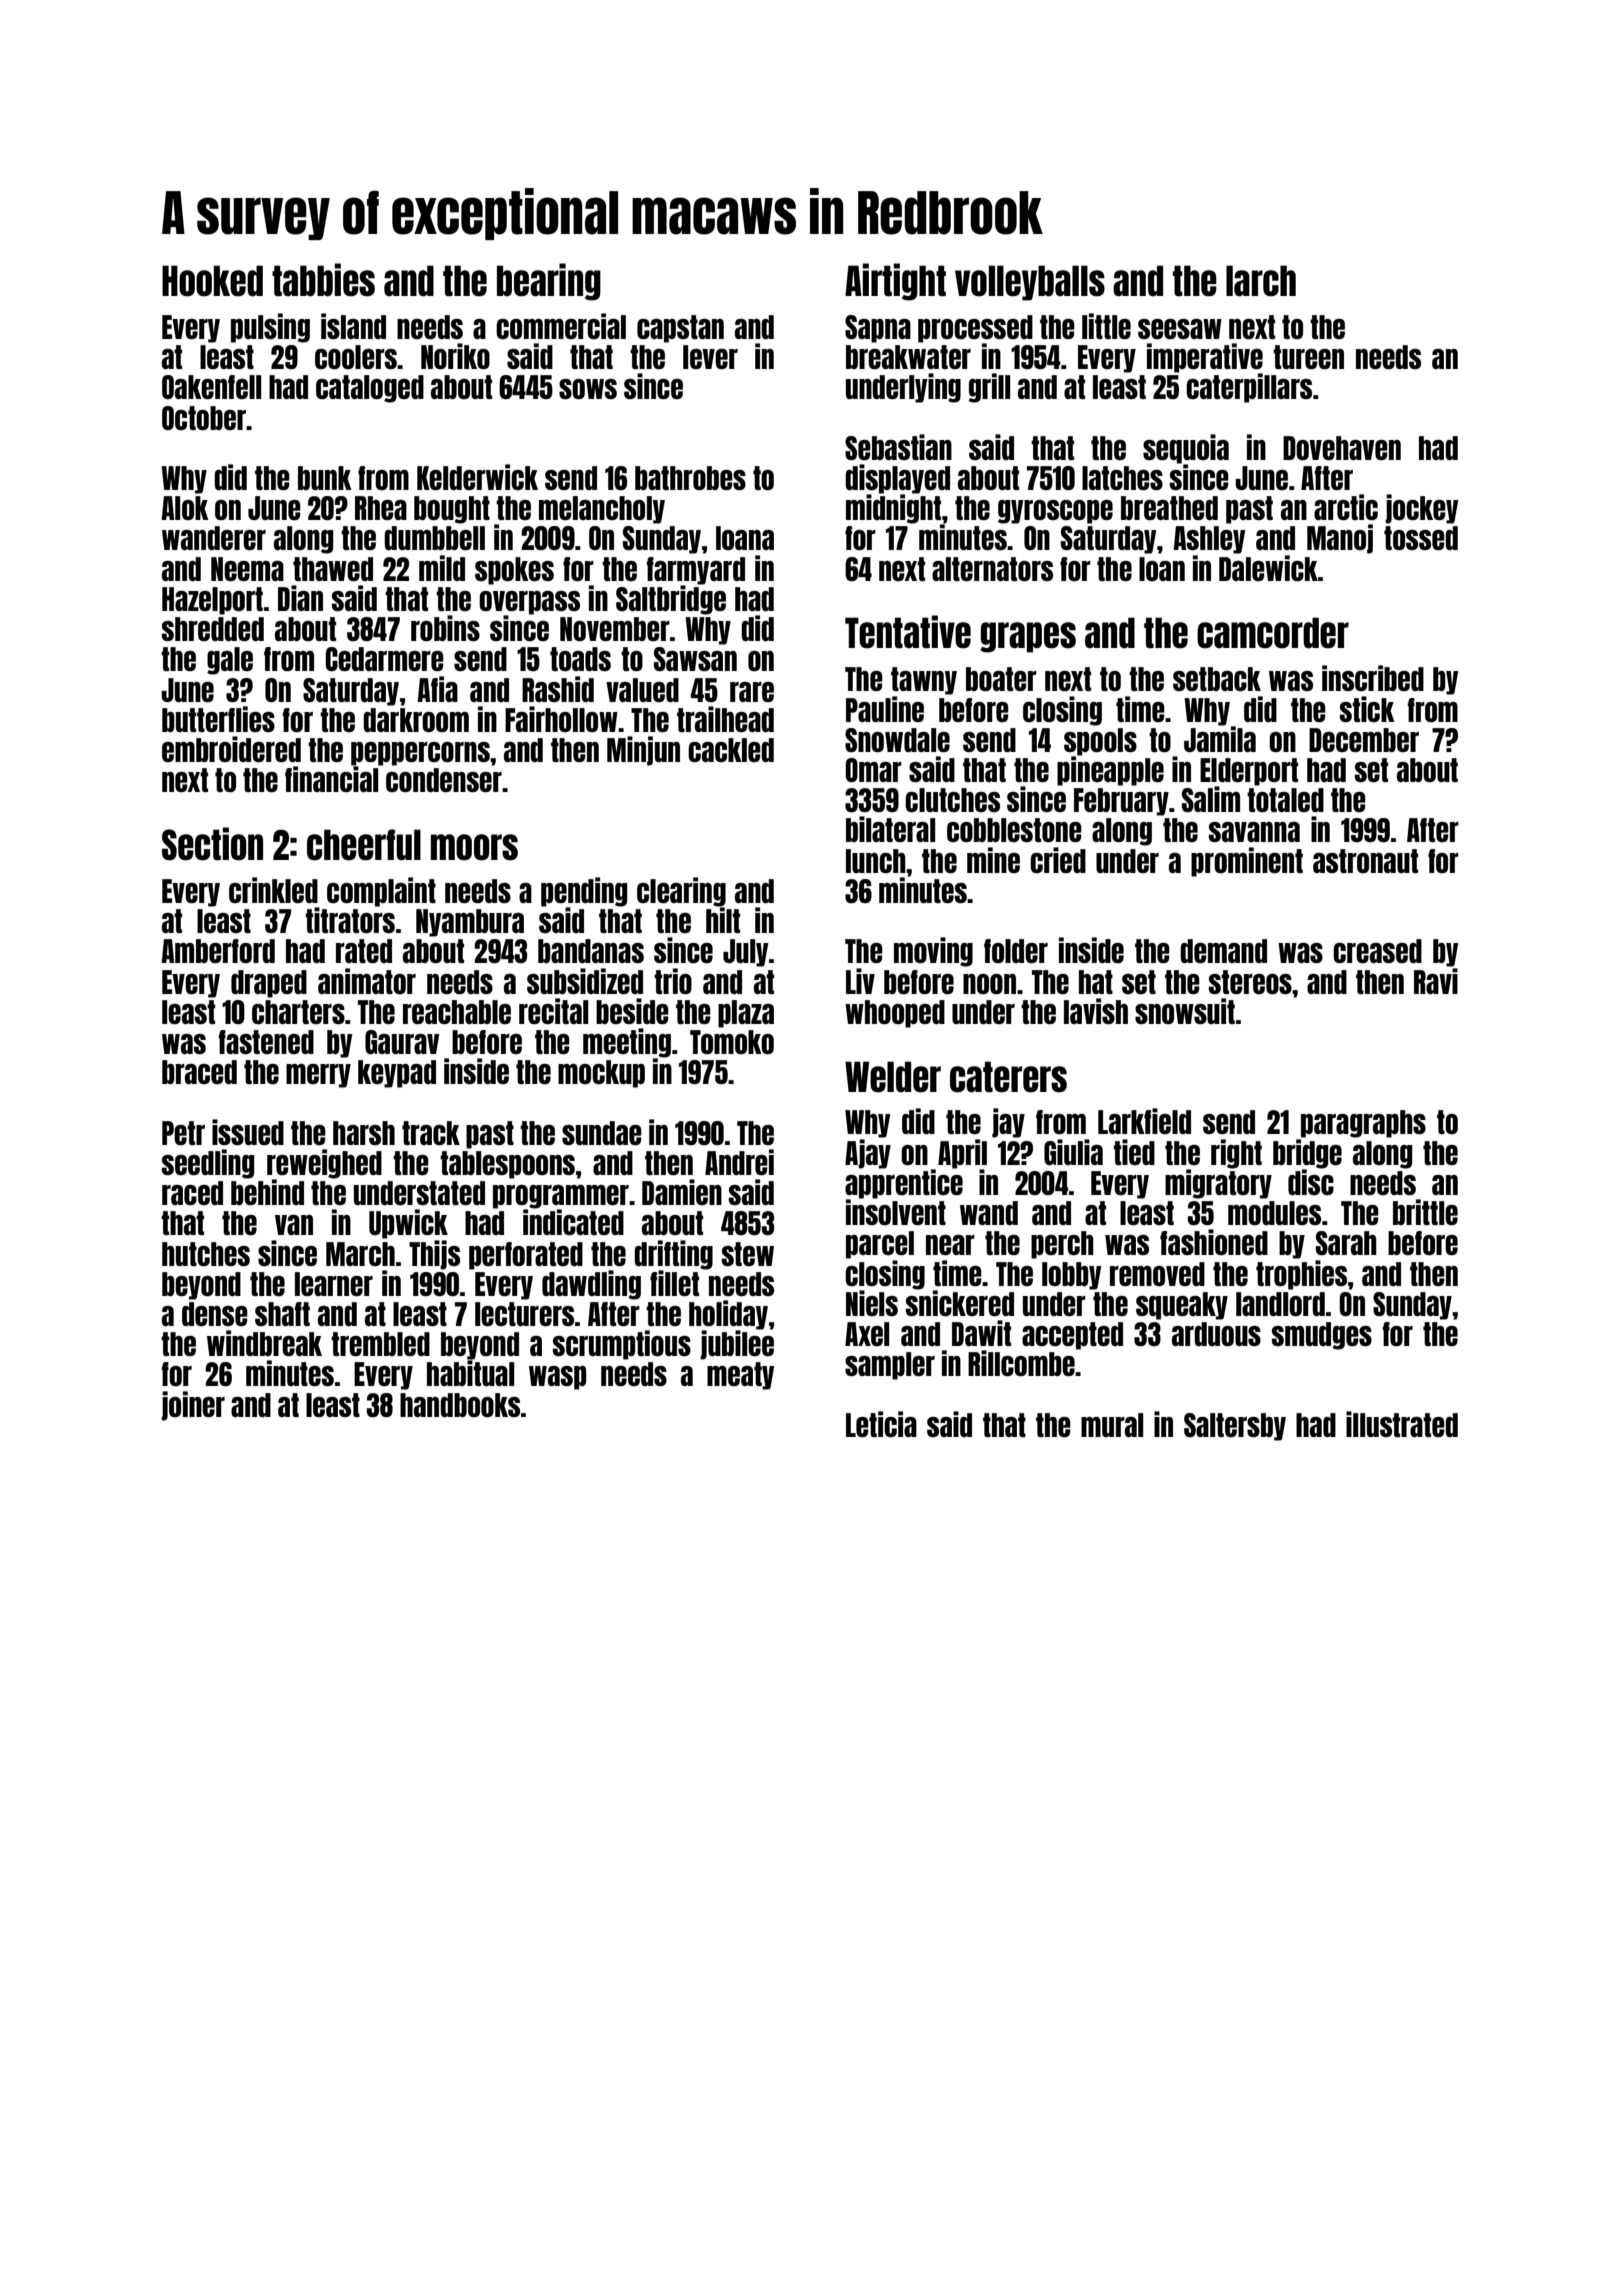  I want to click on Manoj, so click(1340, 539).
